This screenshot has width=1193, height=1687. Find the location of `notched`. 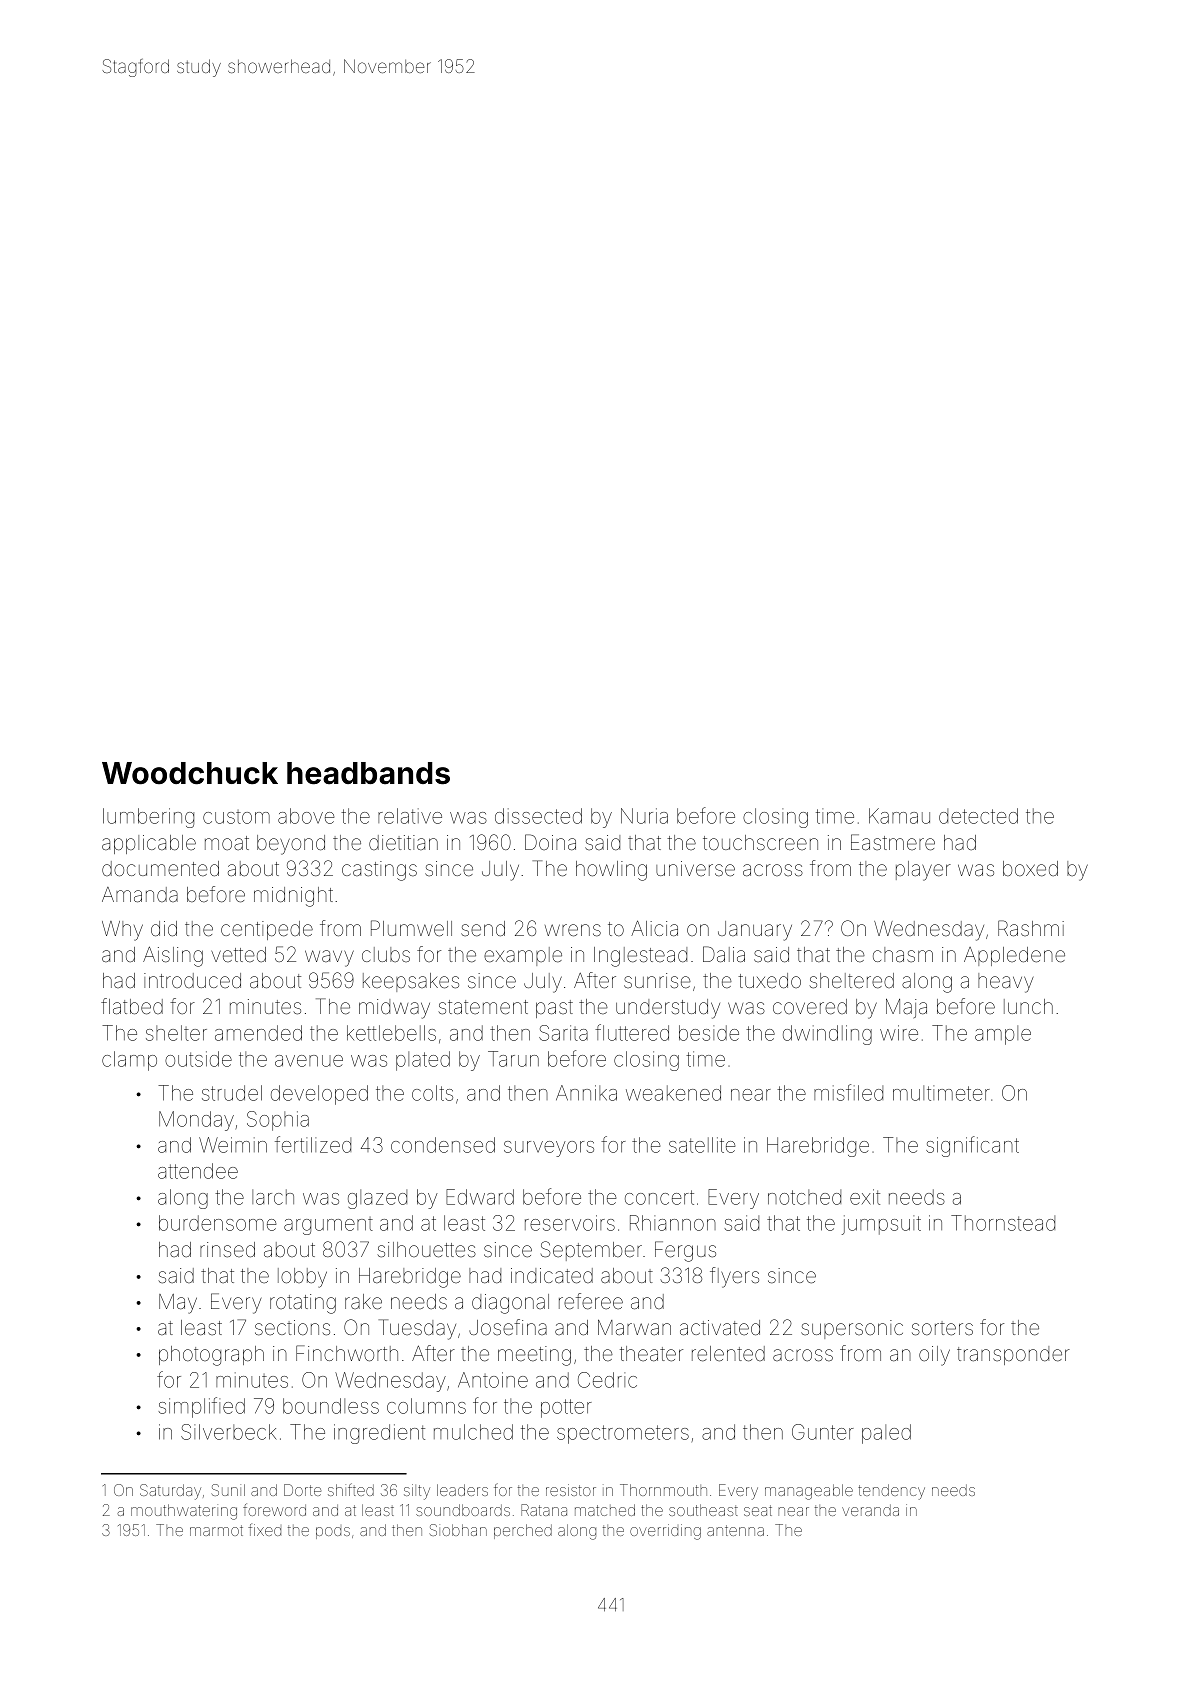

notched is located at coordinates (804, 1197).
